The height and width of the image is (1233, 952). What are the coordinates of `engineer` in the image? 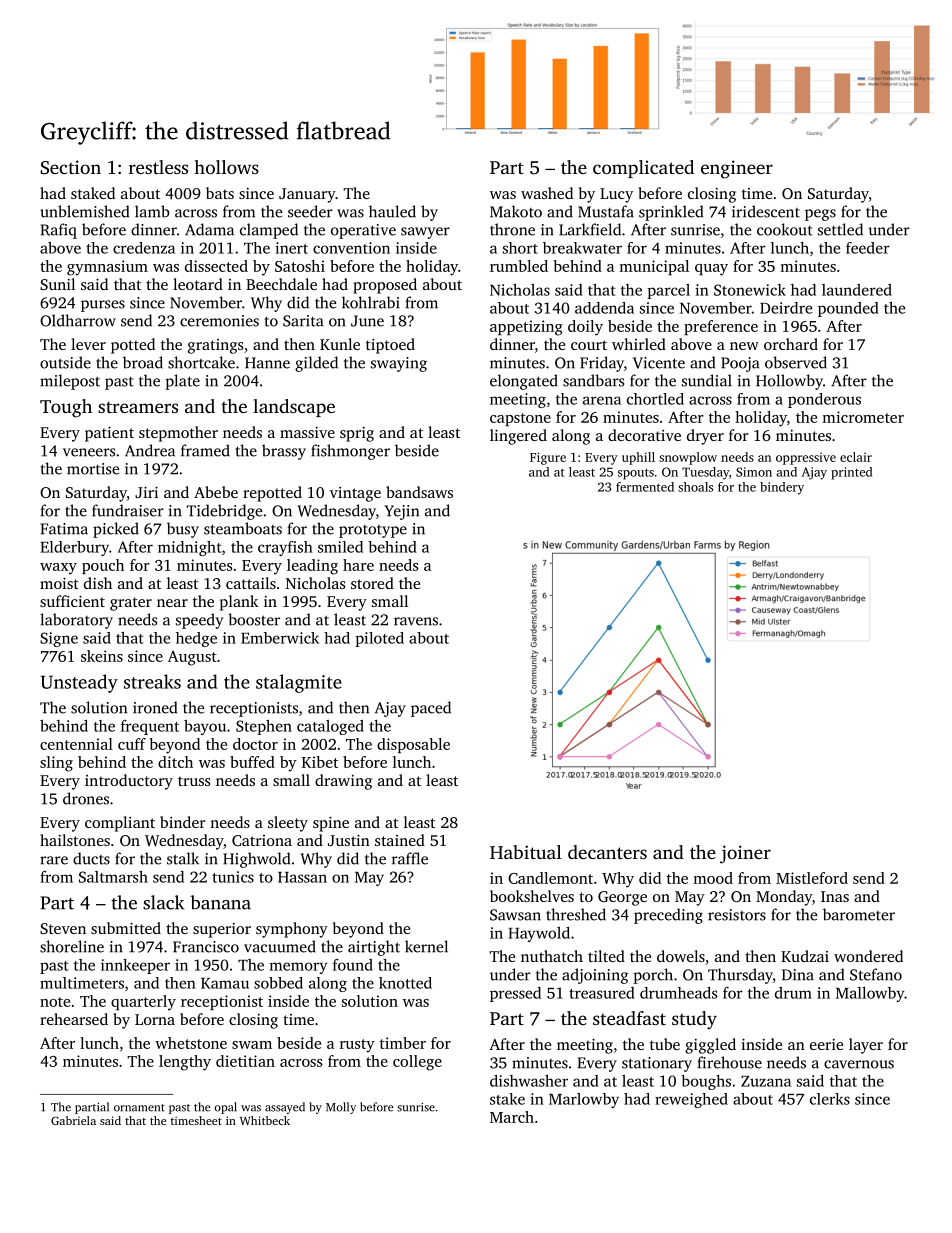 It's located at (737, 169).
